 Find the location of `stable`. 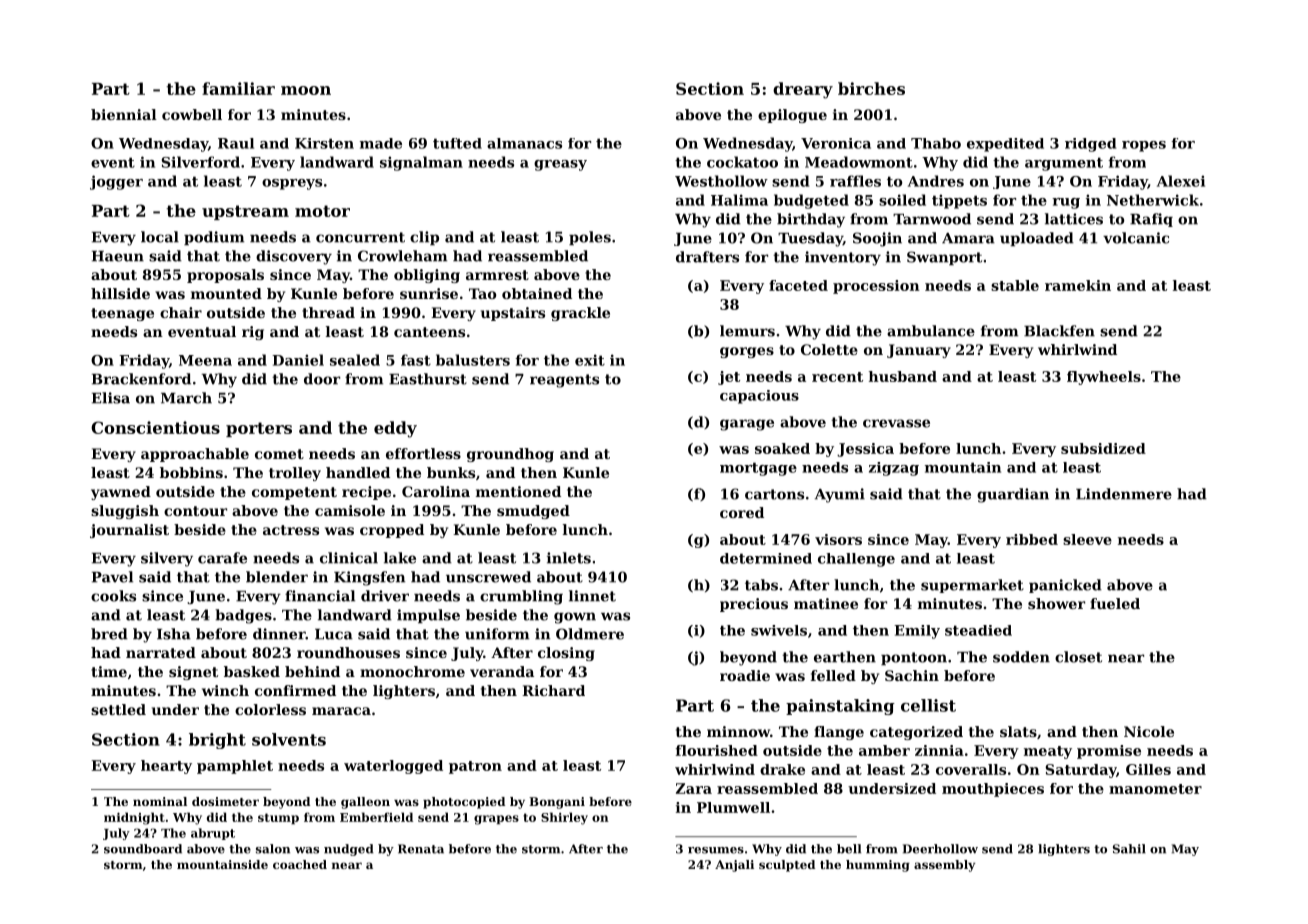

stable is located at coordinates (1015, 285).
